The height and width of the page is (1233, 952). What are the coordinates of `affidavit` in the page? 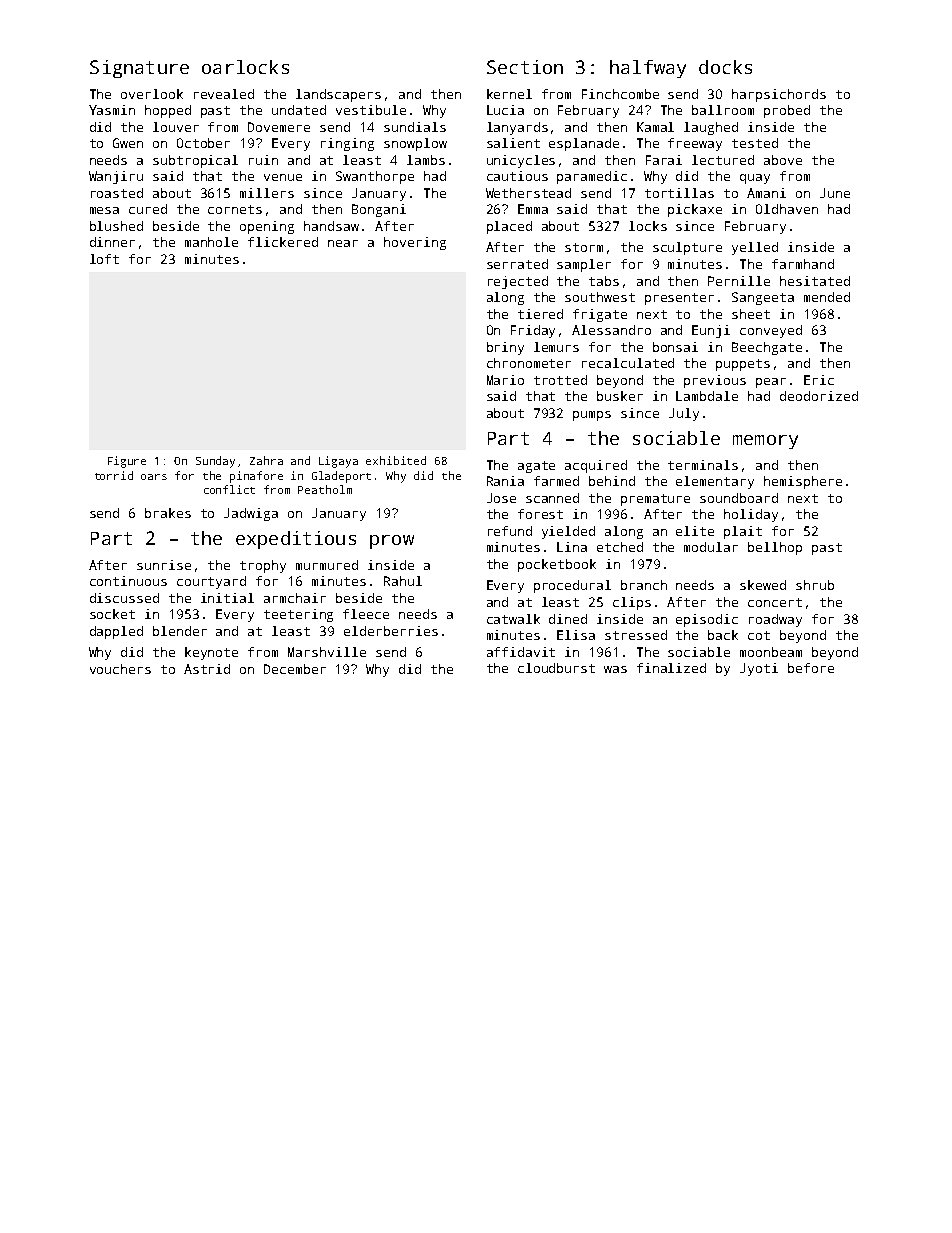 It's located at (521, 652).
